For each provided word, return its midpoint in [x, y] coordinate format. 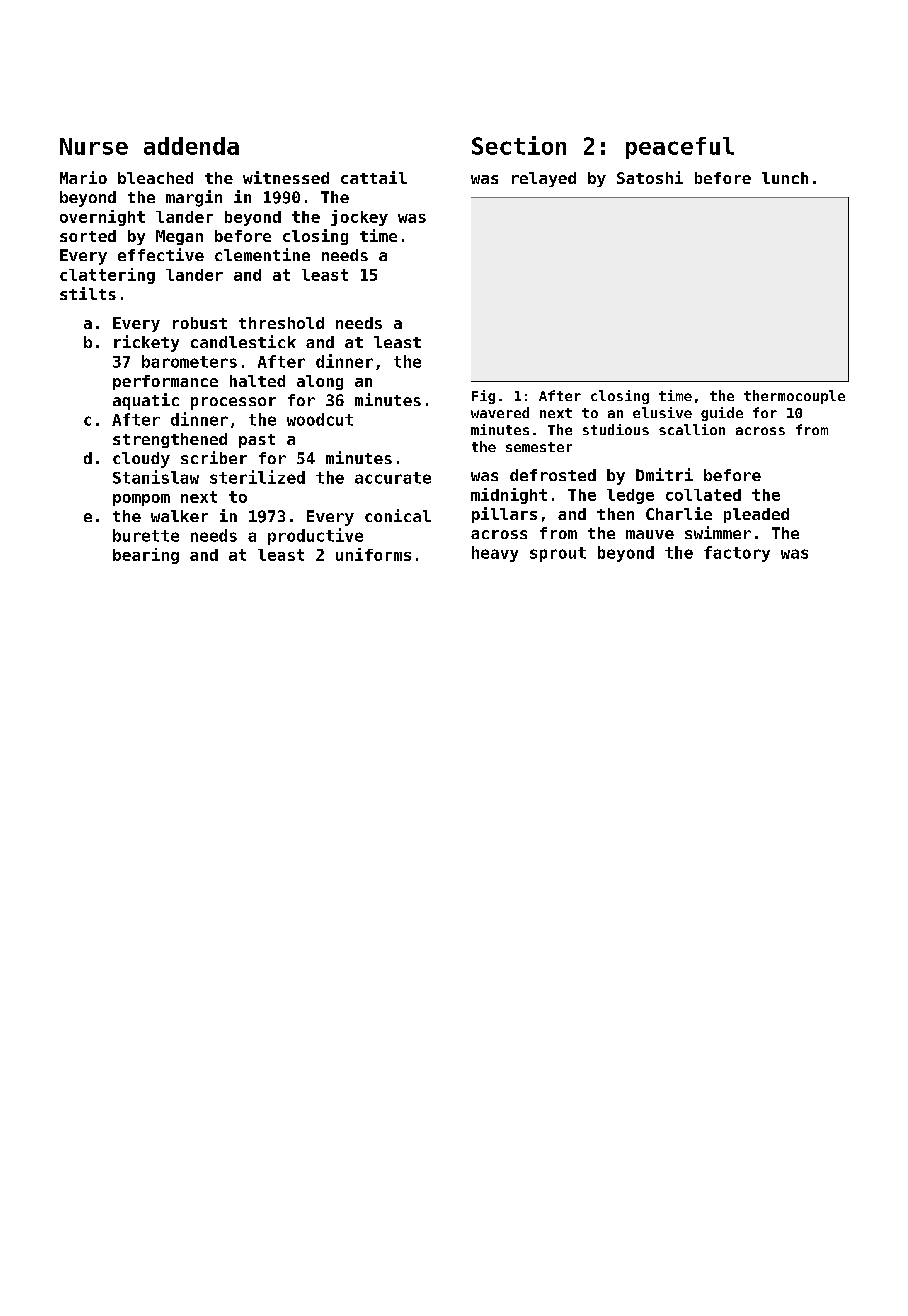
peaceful [680, 148]
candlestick [243, 341]
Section [519, 145]
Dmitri [664, 474]
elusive [662, 412]
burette [146, 535]
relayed [544, 179]
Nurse [94, 146]
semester [539, 447]
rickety [146, 343]
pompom [141, 500]
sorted [88, 236]
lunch [785, 178]
